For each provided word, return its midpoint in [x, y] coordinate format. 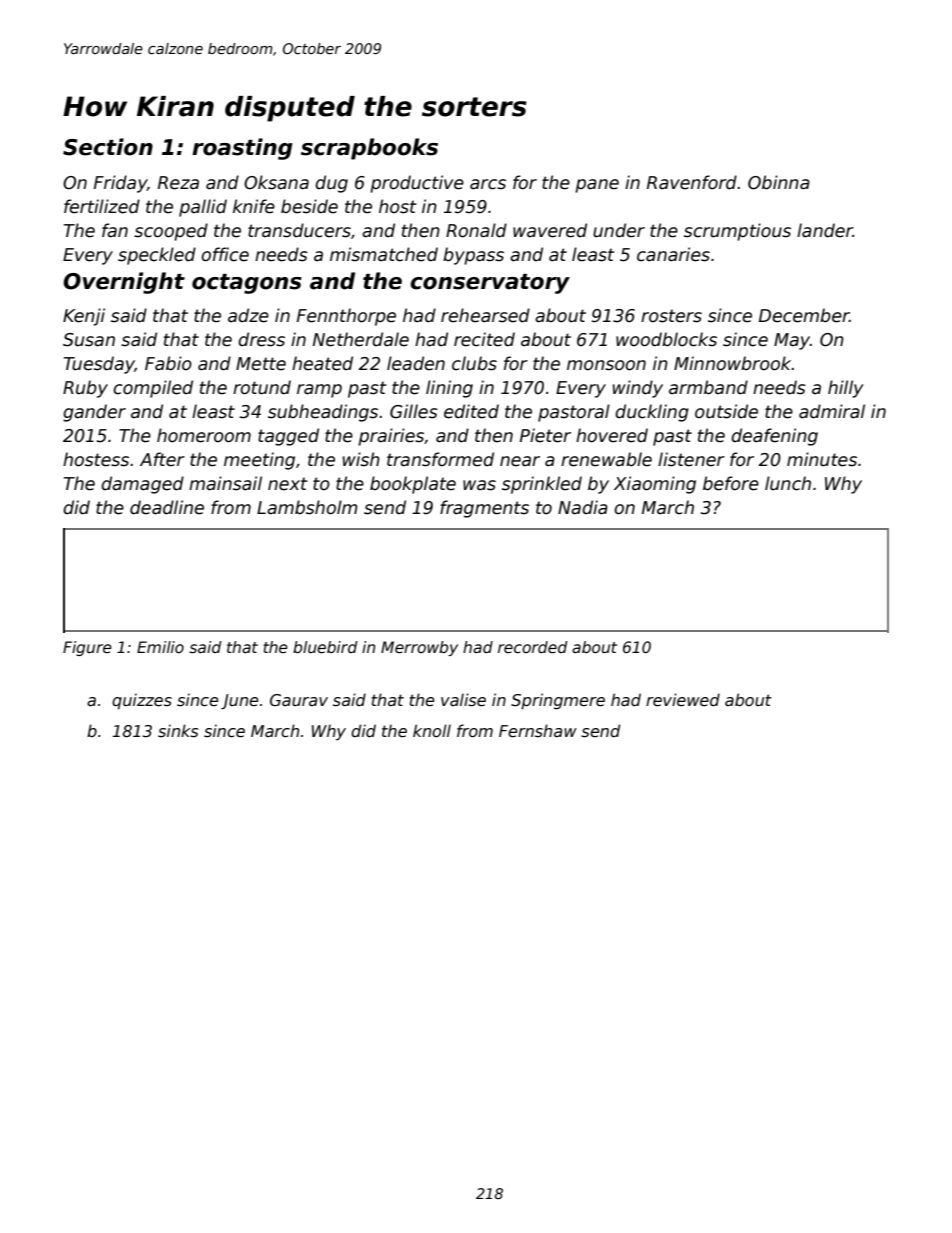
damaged [142, 485]
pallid [203, 208]
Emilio [160, 647]
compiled [153, 389]
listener [691, 459]
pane [597, 186]
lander [825, 230]
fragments [484, 509]
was [479, 485]
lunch [788, 483]
